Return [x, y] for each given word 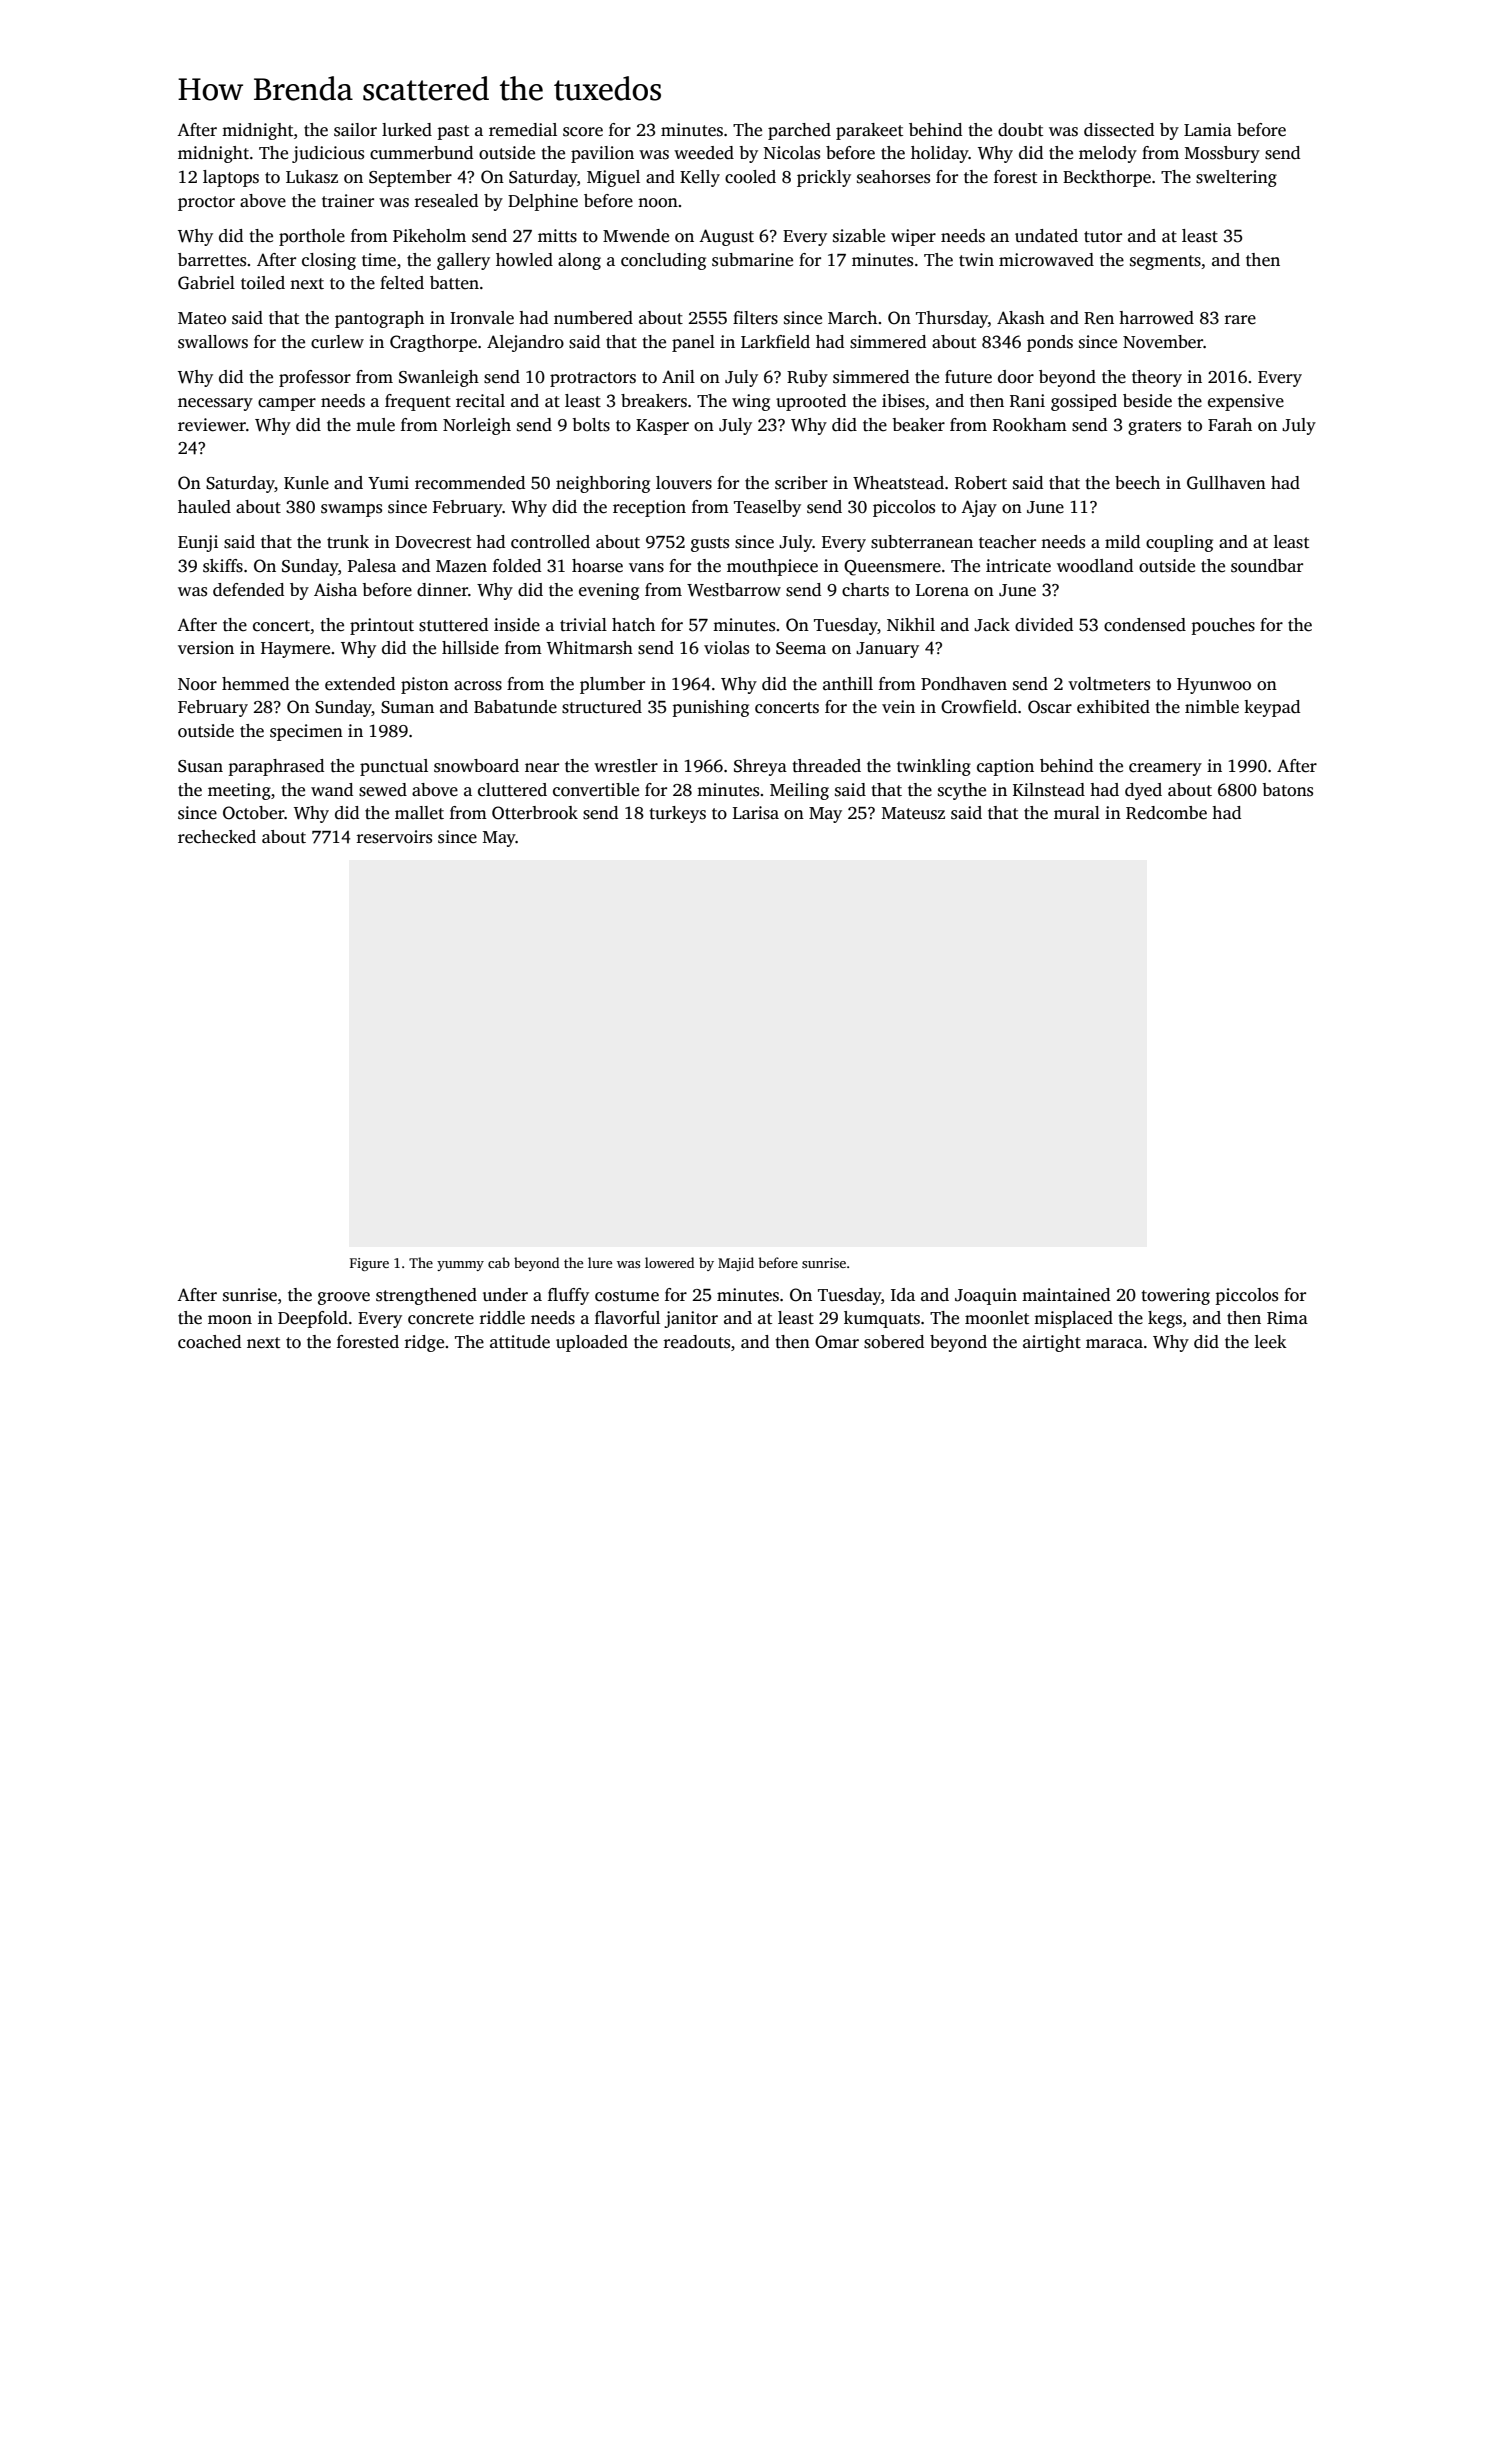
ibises [903, 401]
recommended [470, 483]
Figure [369, 1264]
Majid [736, 1264]
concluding [663, 261]
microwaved [1046, 260]
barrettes [212, 260]
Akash [1021, 318]
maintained [1066, 1295]
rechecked [217, 837]
